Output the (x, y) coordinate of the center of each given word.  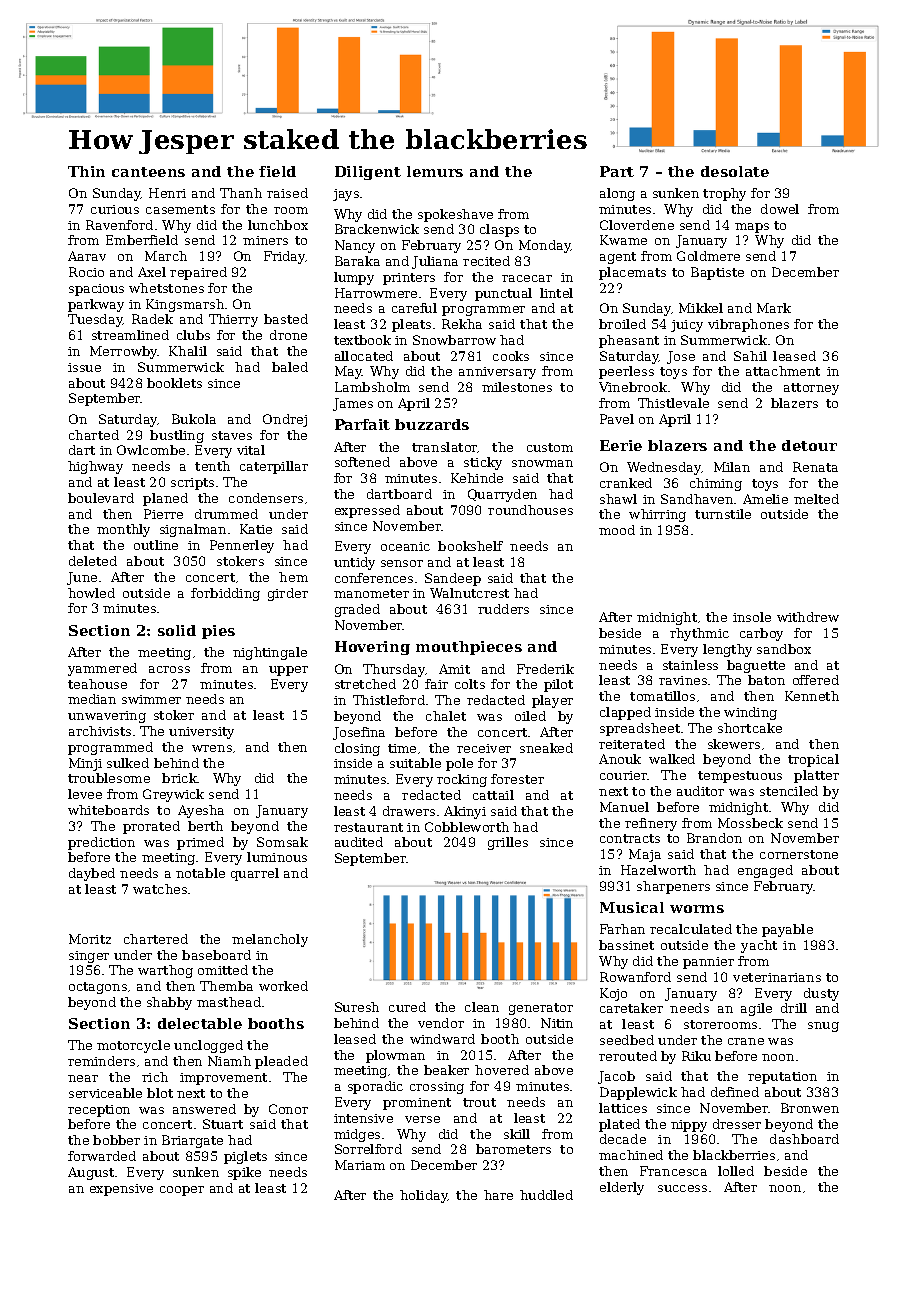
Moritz (90, 939)
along (617, 194)
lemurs (435, 171)
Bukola (194, 419)
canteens (148, 172)
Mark (774, 308)
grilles (508, 843)
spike (244, 1173)
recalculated (691, 929)
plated (619, 1125)
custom (550, 447)
